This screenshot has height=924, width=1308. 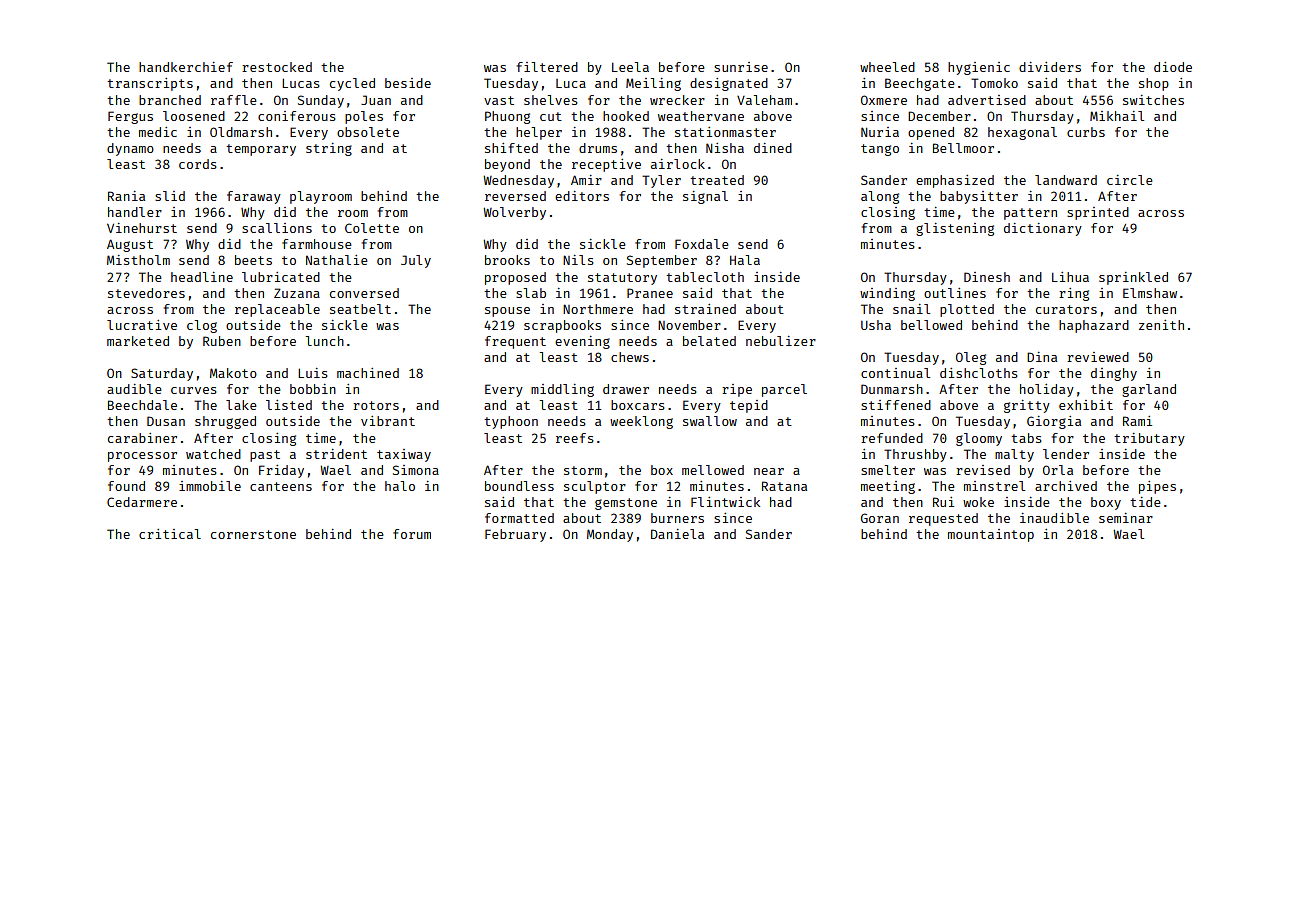 What do you see at coordinates (1066, 486) in the screenshot?
I see `archived` at bounding box center [1066, 486].
